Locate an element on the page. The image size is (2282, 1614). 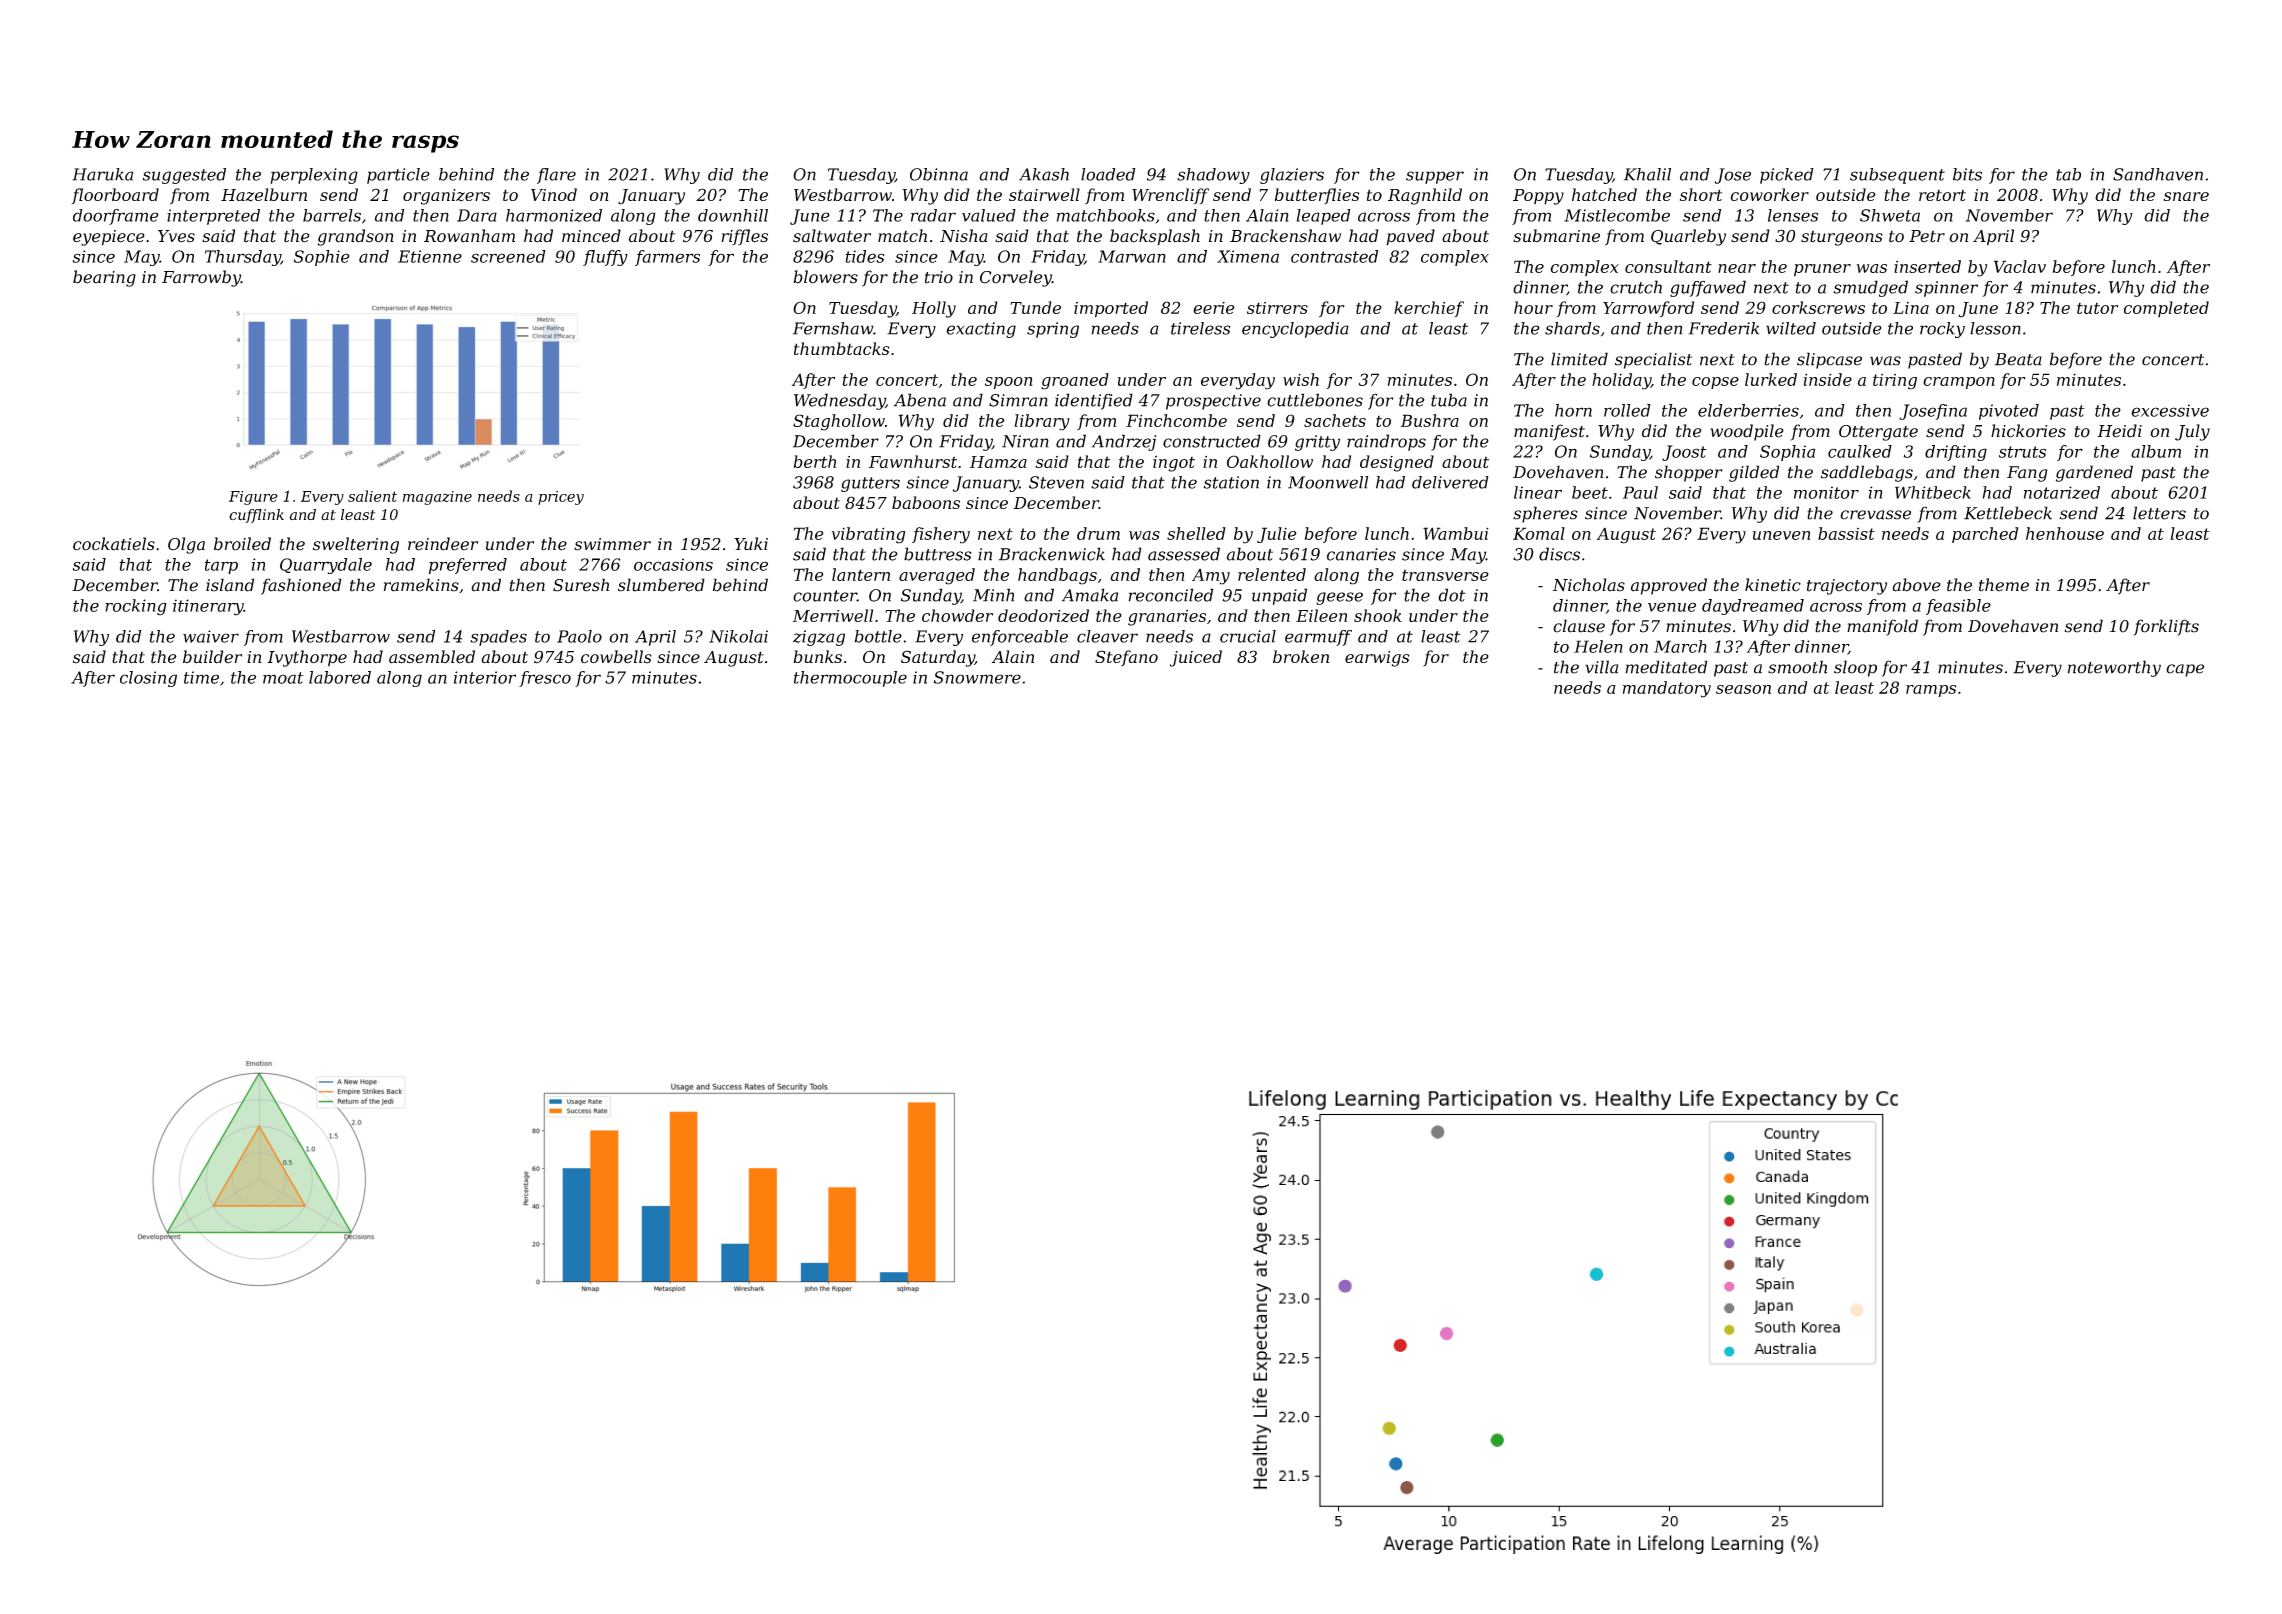
Khalil is located at coordinates (1647, 174).
